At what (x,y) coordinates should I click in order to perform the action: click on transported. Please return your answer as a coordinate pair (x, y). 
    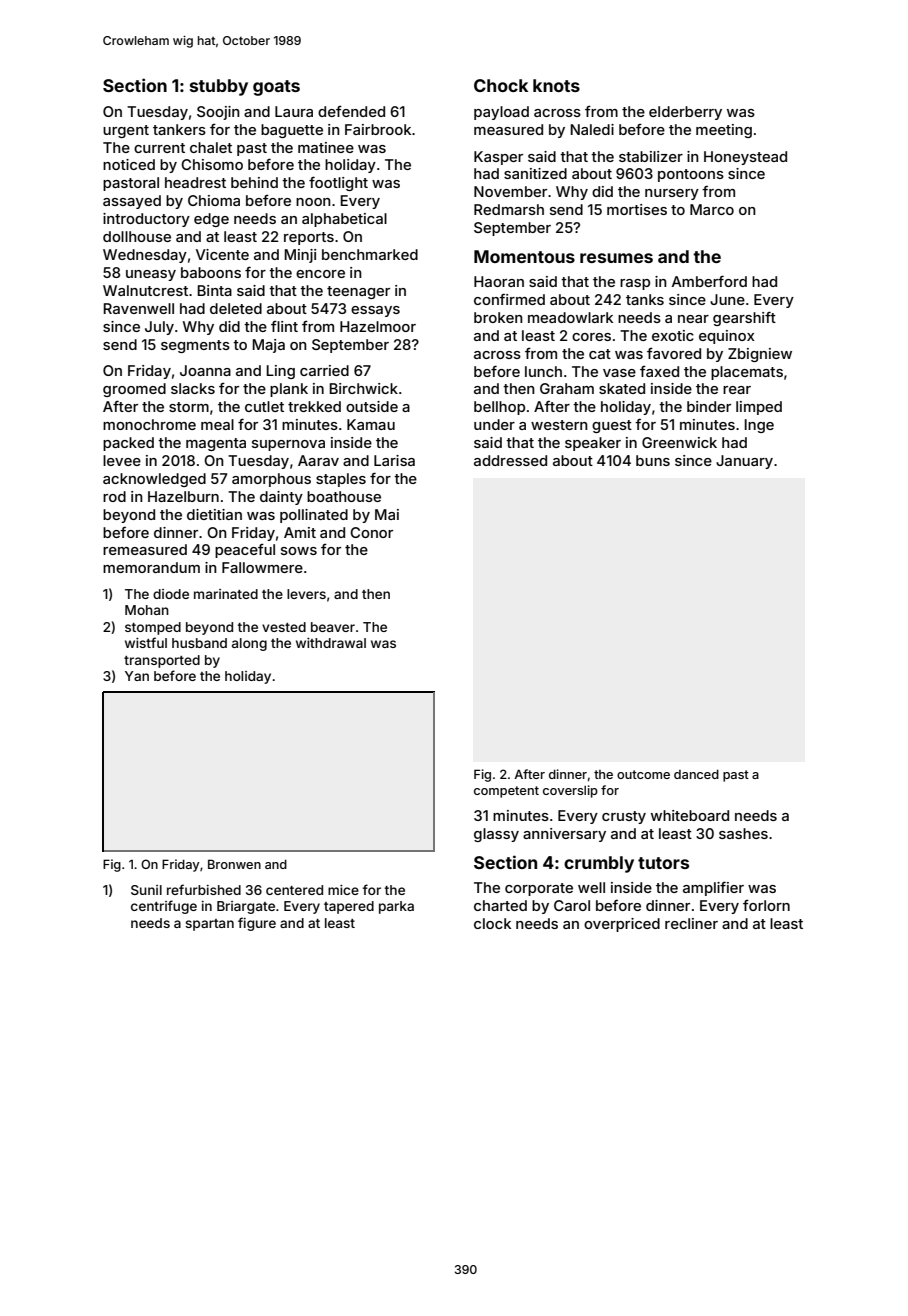
    Looking at the image, I should click on (162, 661).
